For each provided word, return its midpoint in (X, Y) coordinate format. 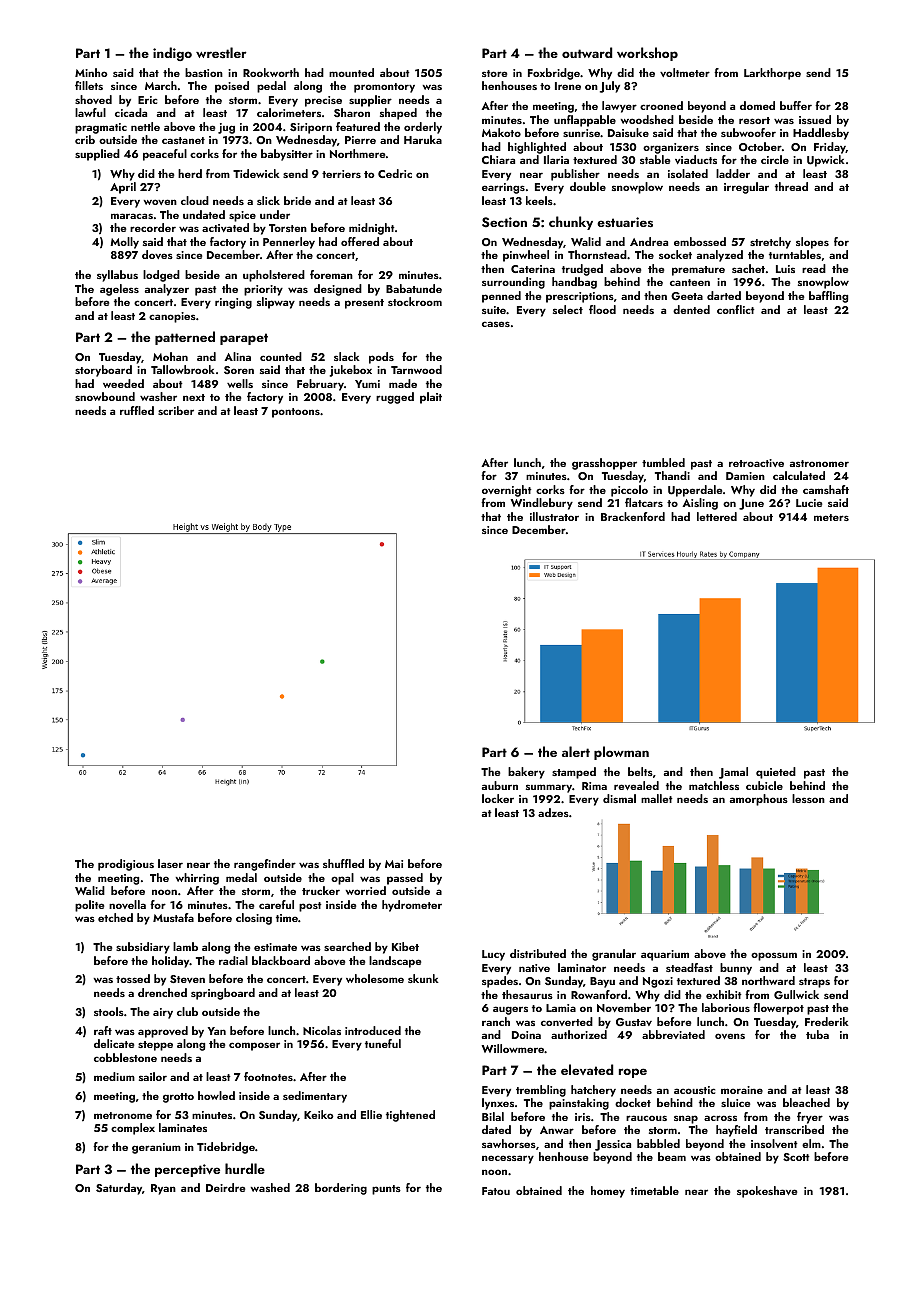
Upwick (826, 161)
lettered (717, 516)
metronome (123, 1115)
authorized (579, 1034)
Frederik (827, 1021)
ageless (119, 290)
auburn (500, 785)
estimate (275, 947)
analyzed (720, 256)
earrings (503, 188)
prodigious (126, 865)
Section (504, 222)
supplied (97, 155)
